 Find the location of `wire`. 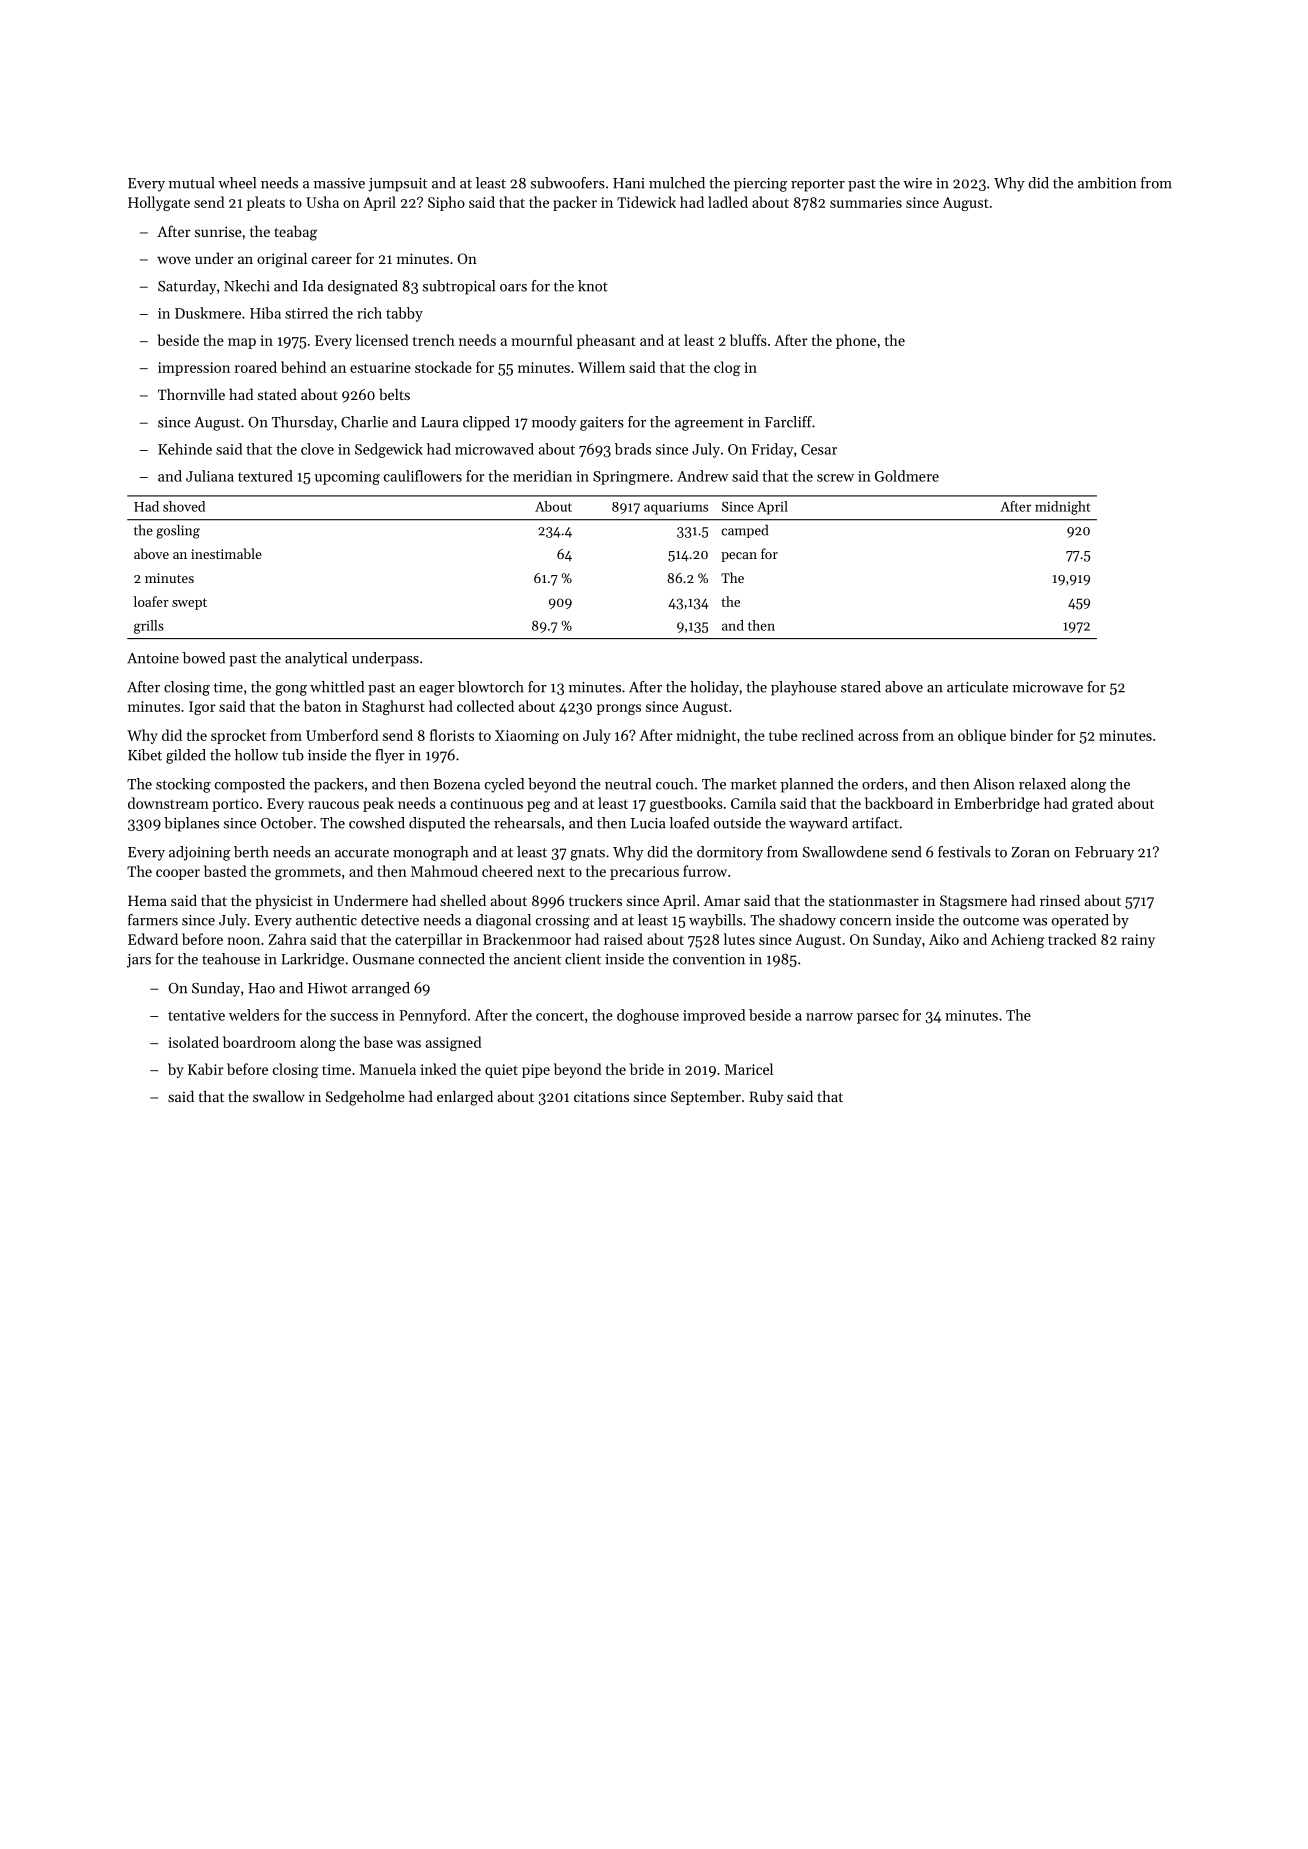

wire is located at coordinates (917, 183).
